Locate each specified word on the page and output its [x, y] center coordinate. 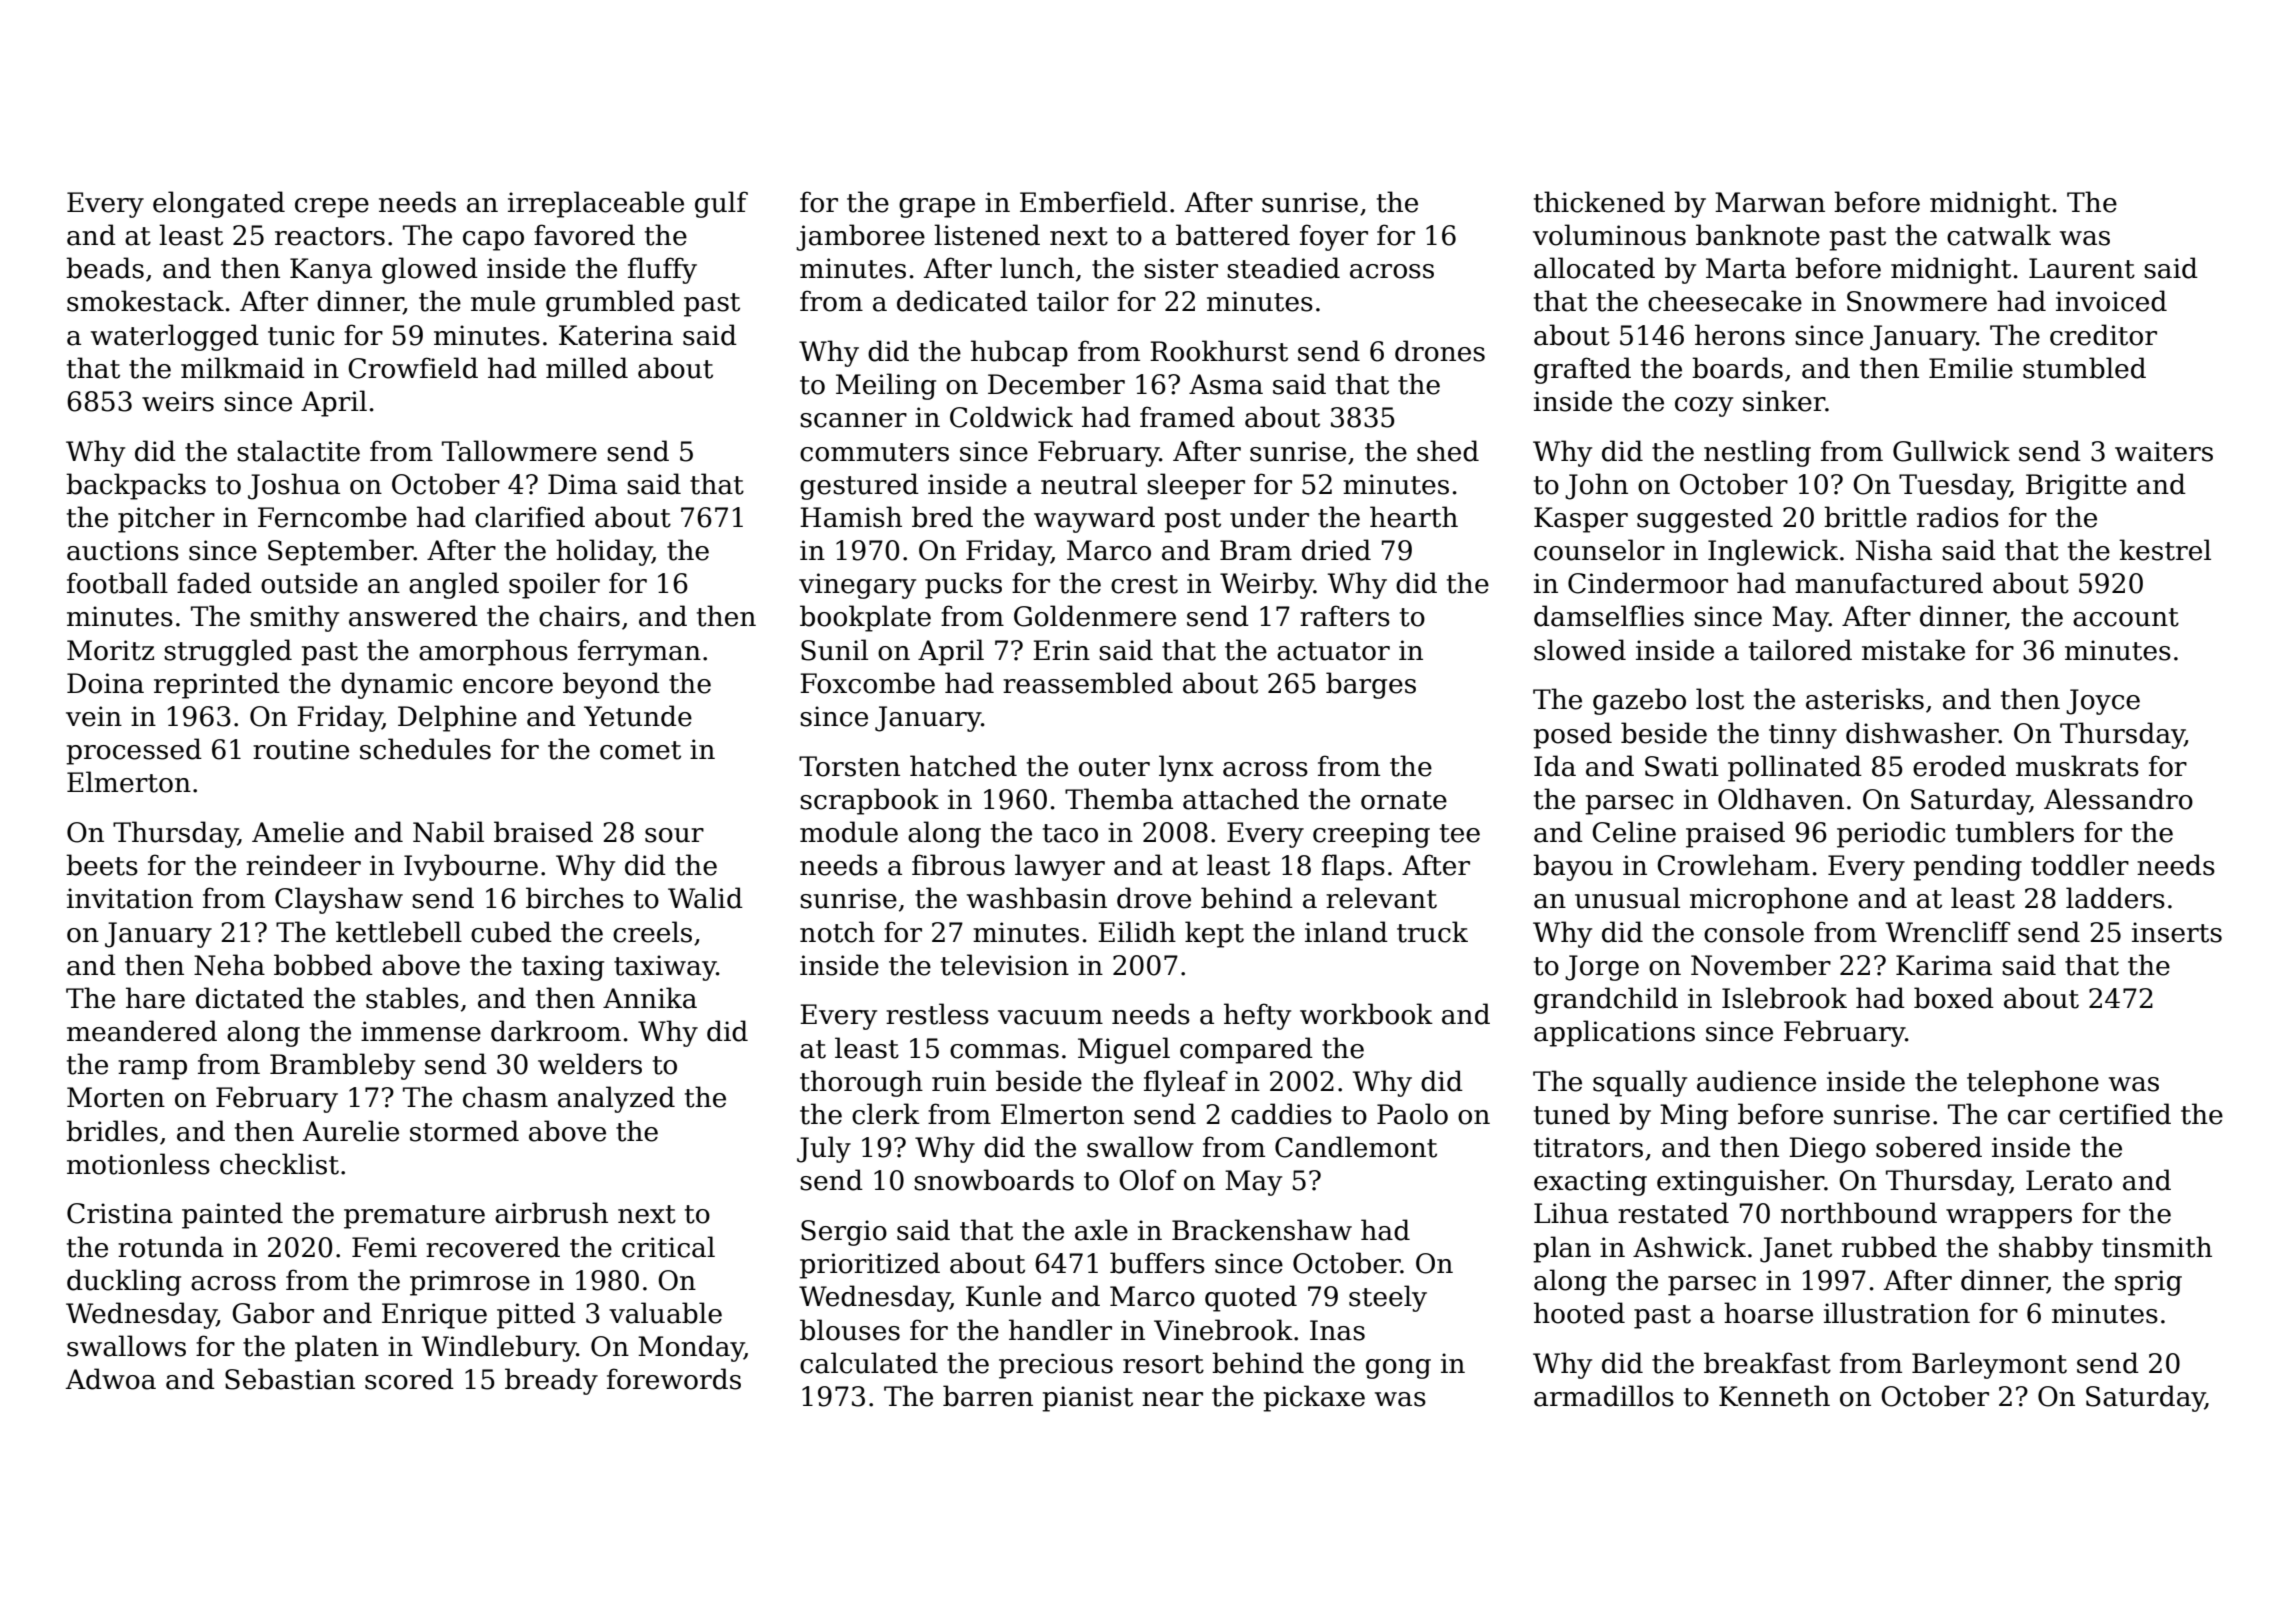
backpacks [136, 486]
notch [837, 932]
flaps [1353, 867]
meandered [142, 1031]
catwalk [1999, 235]
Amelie [298, 832]
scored [409, 1379]
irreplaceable [596, 204]
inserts [2177, 932]
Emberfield [1094, 202]
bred [942, 517]
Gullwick [1951, 451]
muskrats [2077, 766]
